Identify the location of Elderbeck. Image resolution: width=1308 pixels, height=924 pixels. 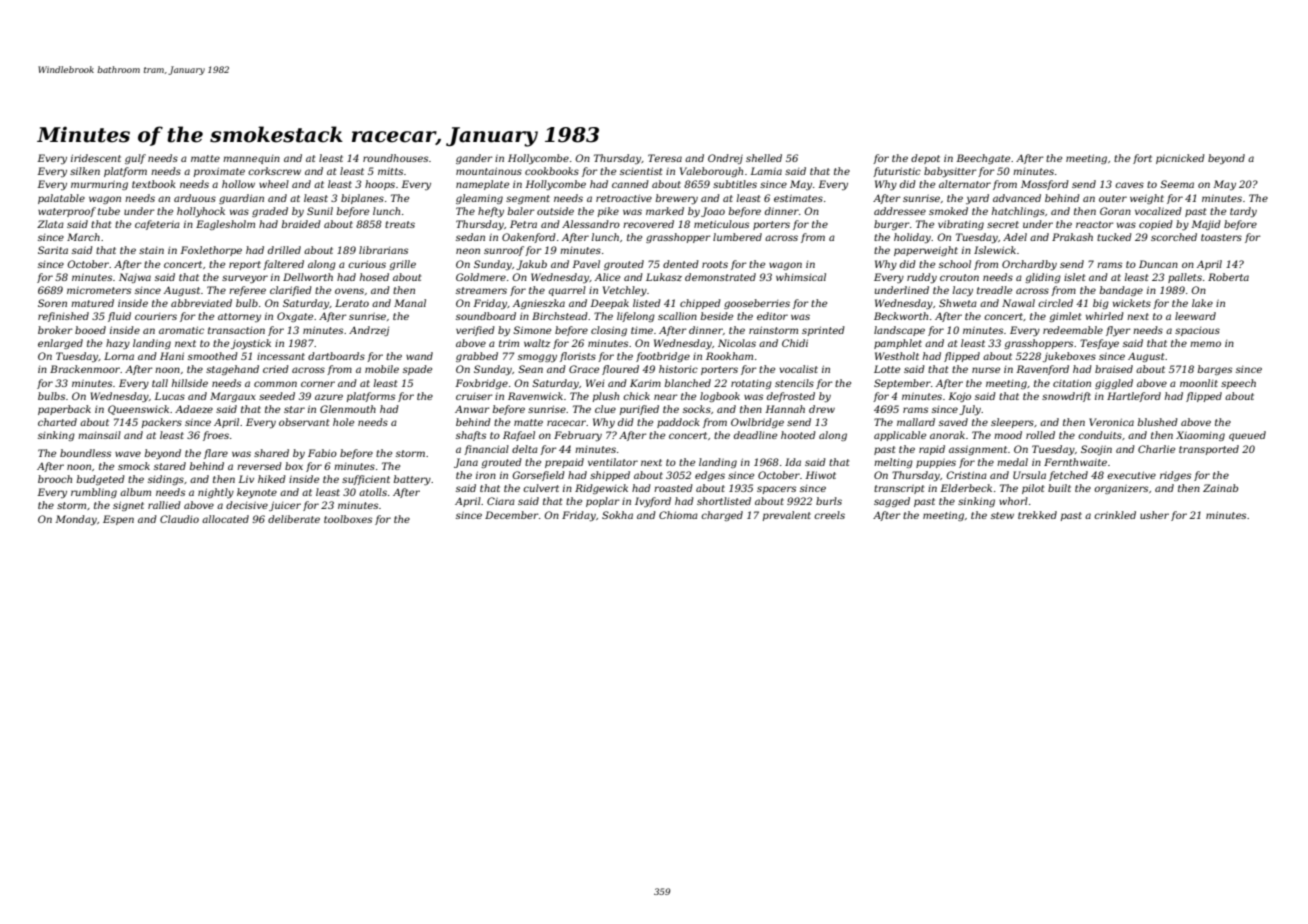
(966, 488).
